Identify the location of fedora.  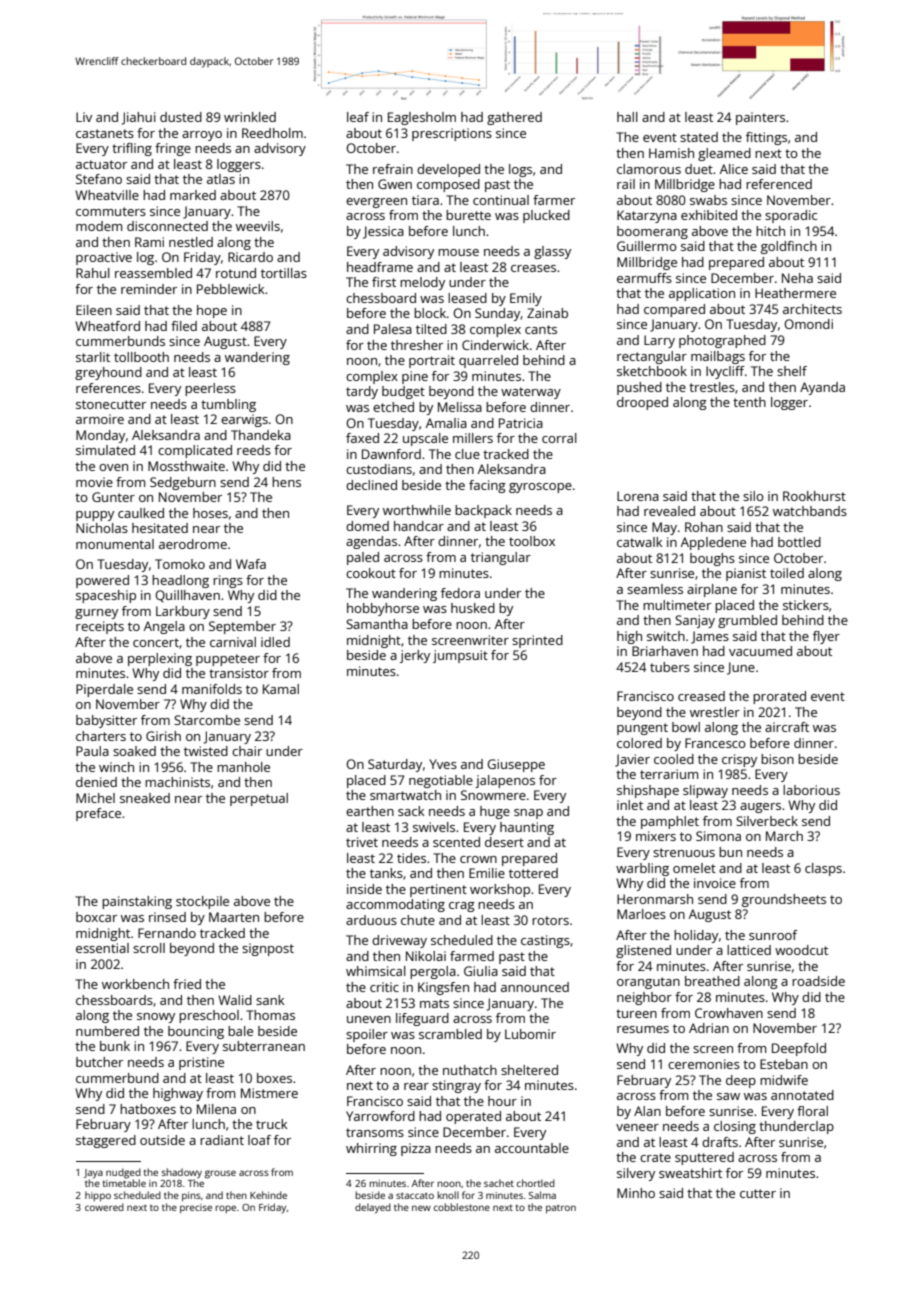
(460, 593).
